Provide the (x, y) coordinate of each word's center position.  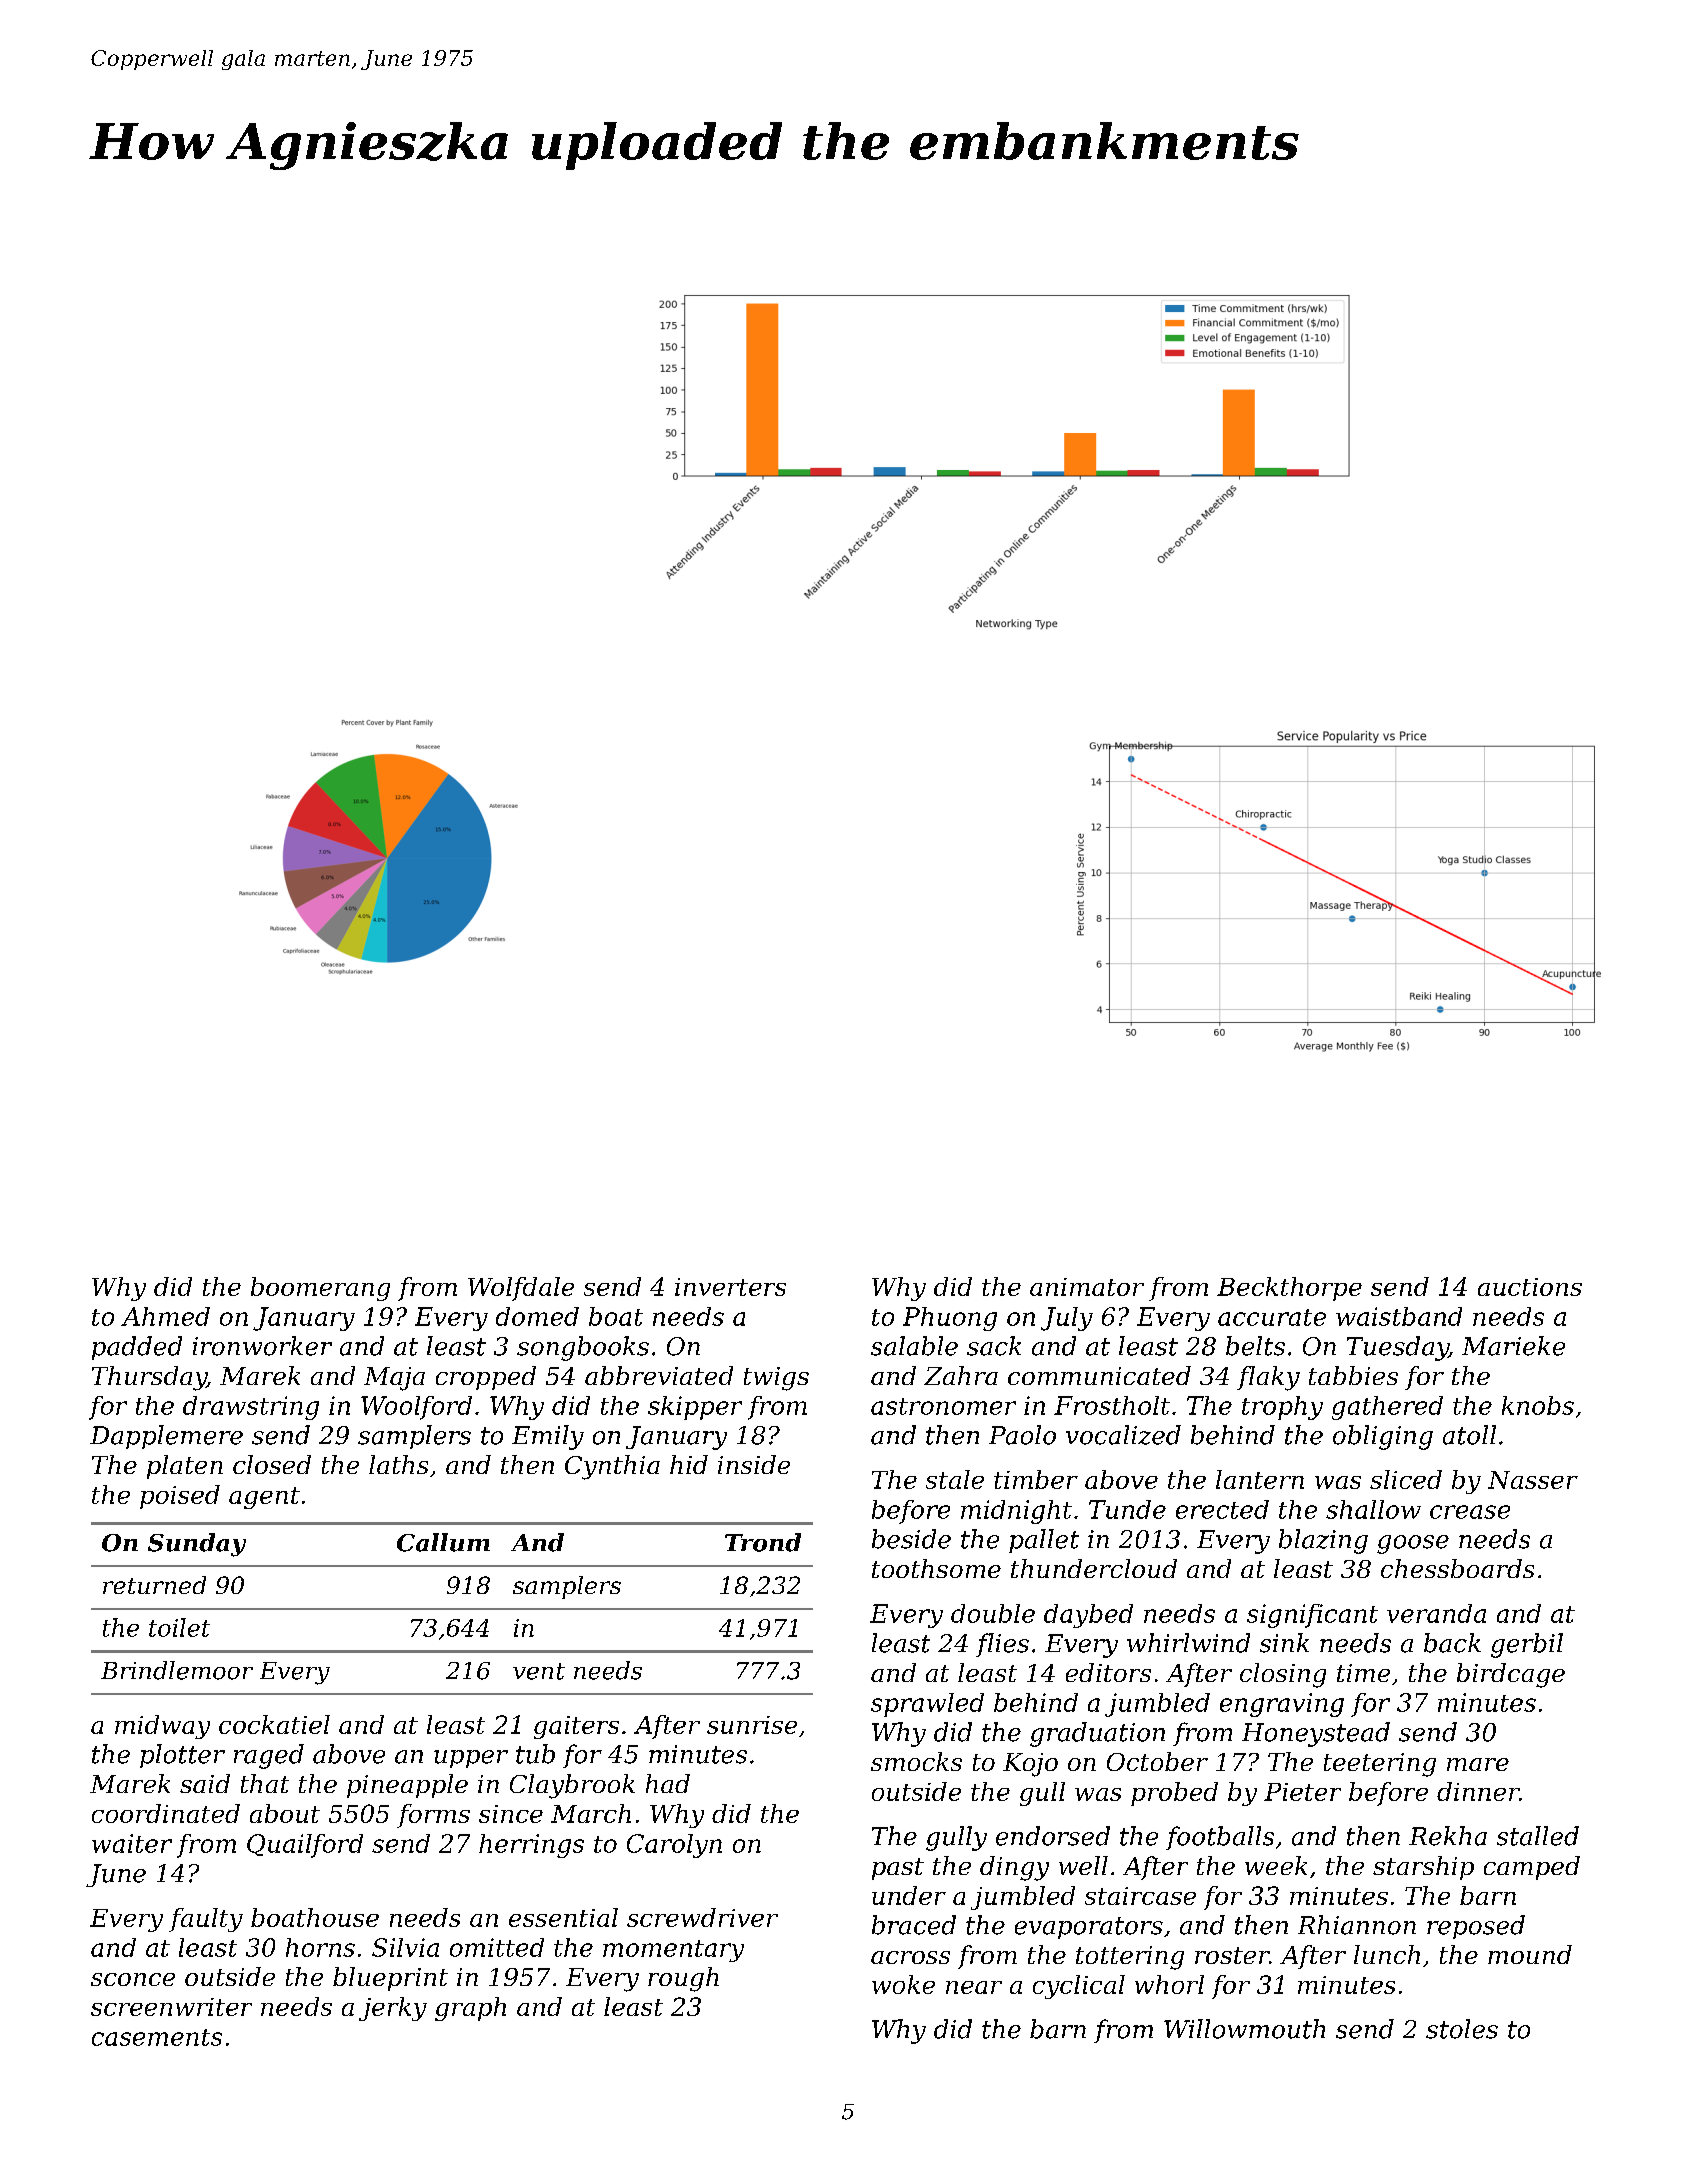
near (974, 1987)
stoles (1462, 2029)
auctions (1530, 1287)
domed (537, 1316)
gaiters (576, 1727)
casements (157, 2037)
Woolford (416, 1408)
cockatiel (274, 1724)
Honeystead (1316, 1734)
